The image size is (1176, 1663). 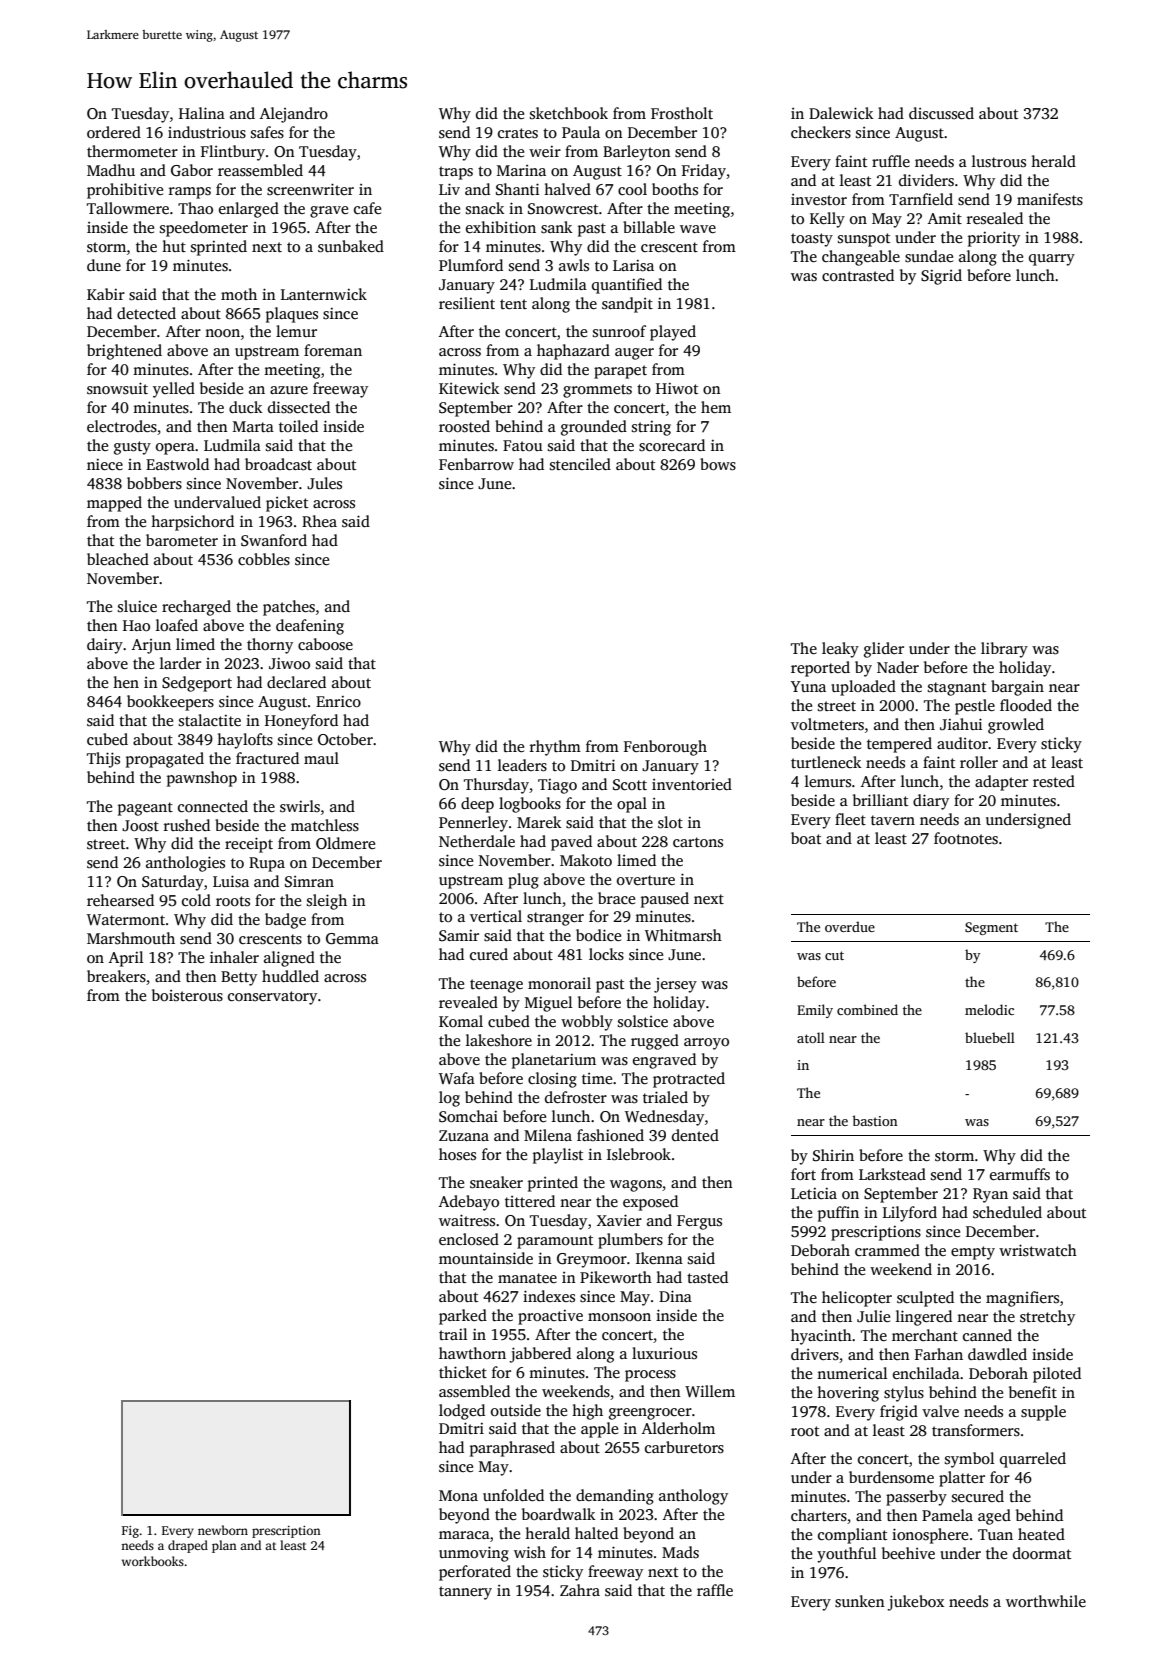 I want to click on crates, so click(x=518, y=133).
